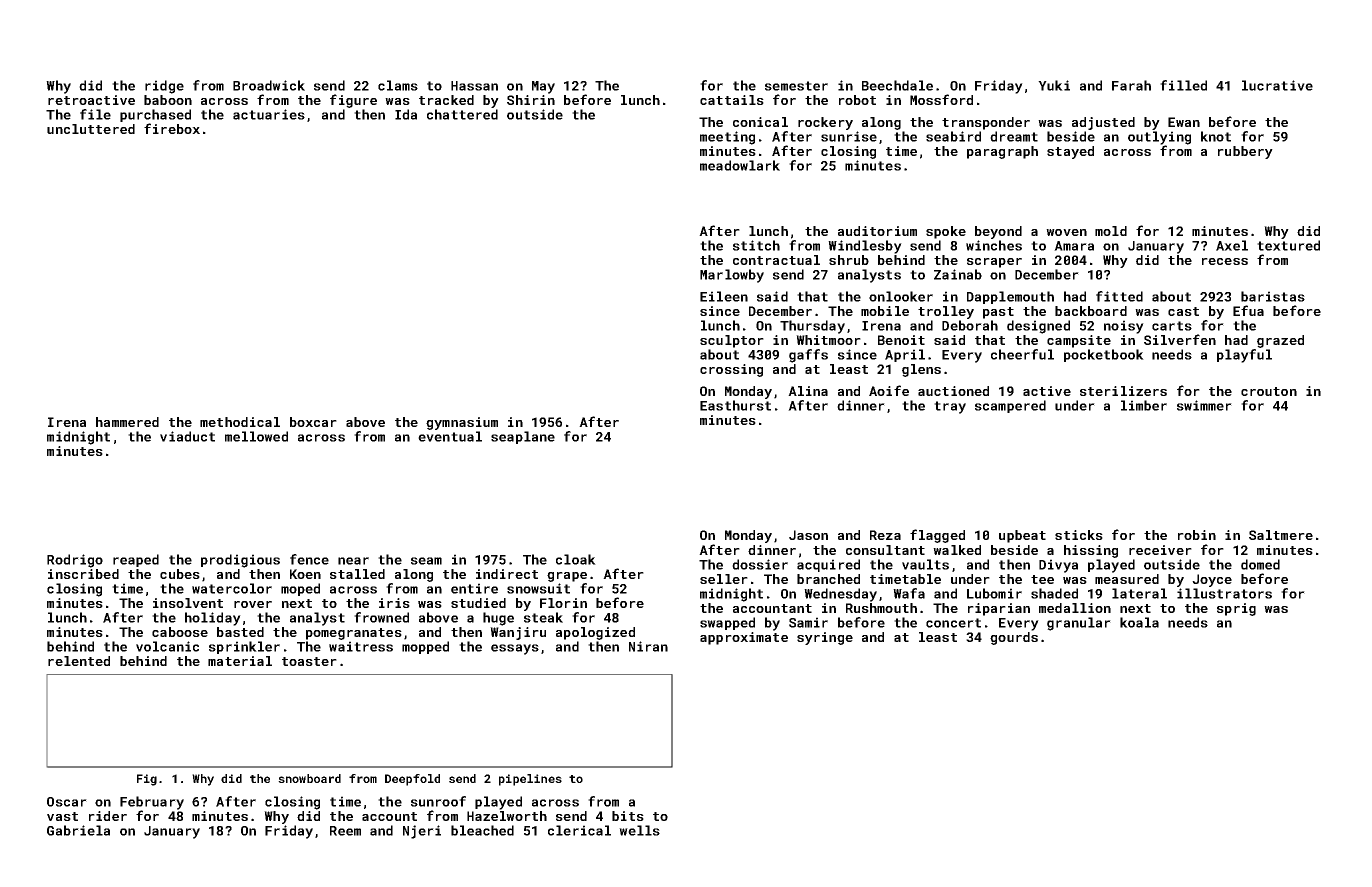  Describe the element at coordinates (731, 370) in the page. I see `crossing` at that location.
